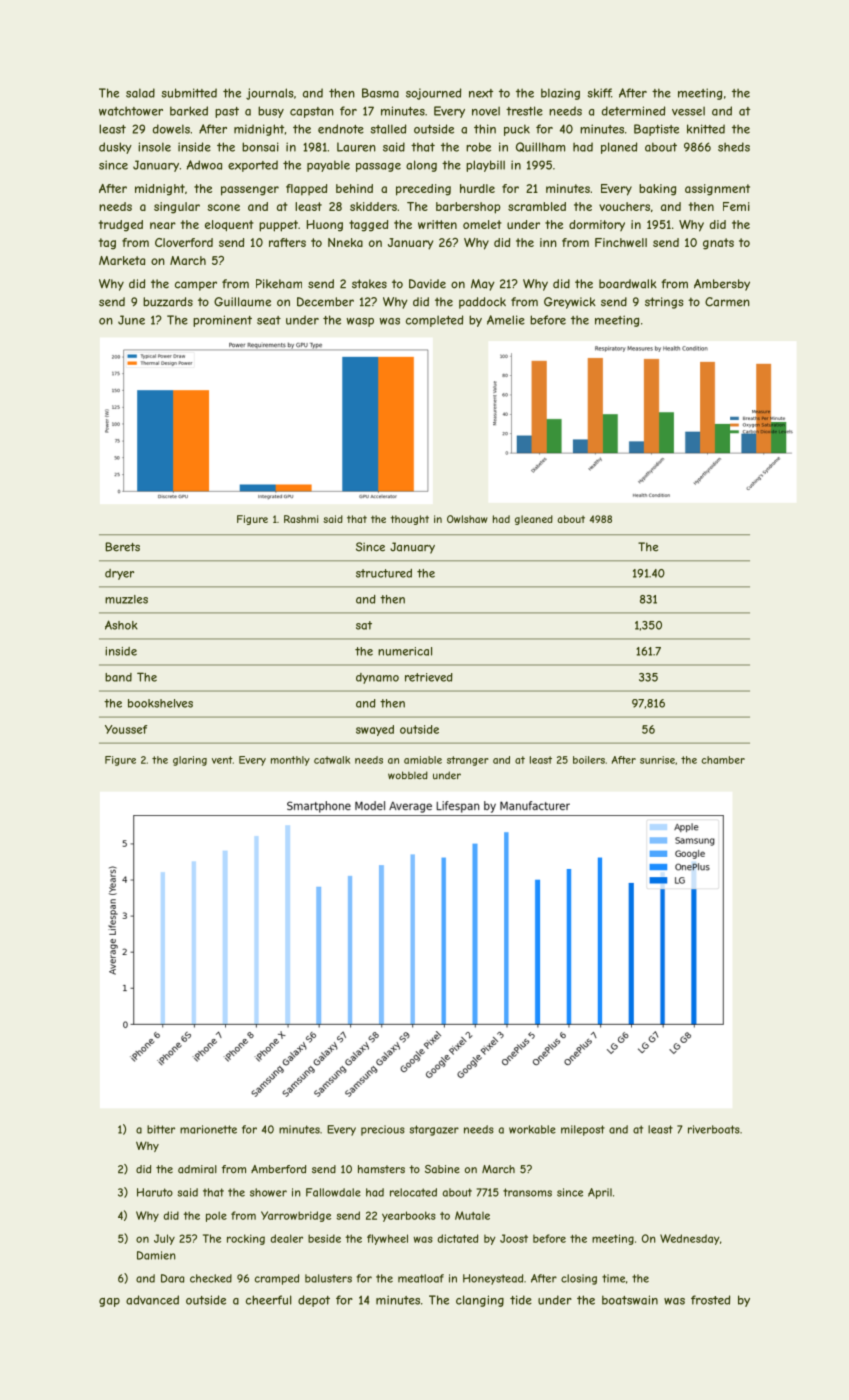  What do you see at coordinates (380, 93) in the page?
I see `Basma` at bounding box center [380, 93].
